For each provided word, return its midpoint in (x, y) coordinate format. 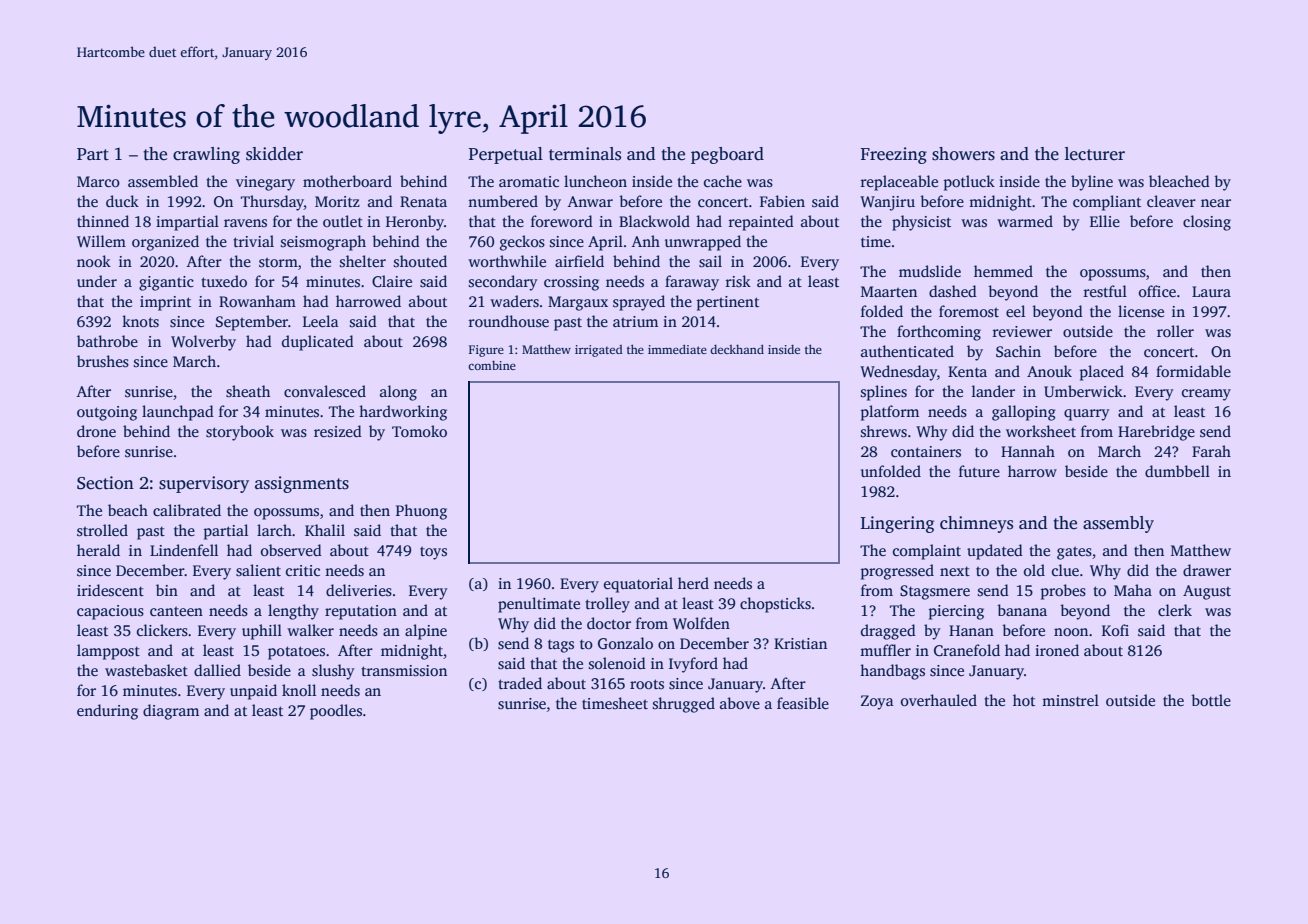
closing (1207, 223)
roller (1175, 331)
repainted (761, 223)
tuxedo (224, 281)
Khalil (325, 530)
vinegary (265, 183)
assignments (302, 484)
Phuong (421, 512)
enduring (107, 712)
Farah (1211, 451)
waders (514, 301)
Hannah (1028, 451)
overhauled (939, 700)
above (740, 703)
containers (926, 451)
